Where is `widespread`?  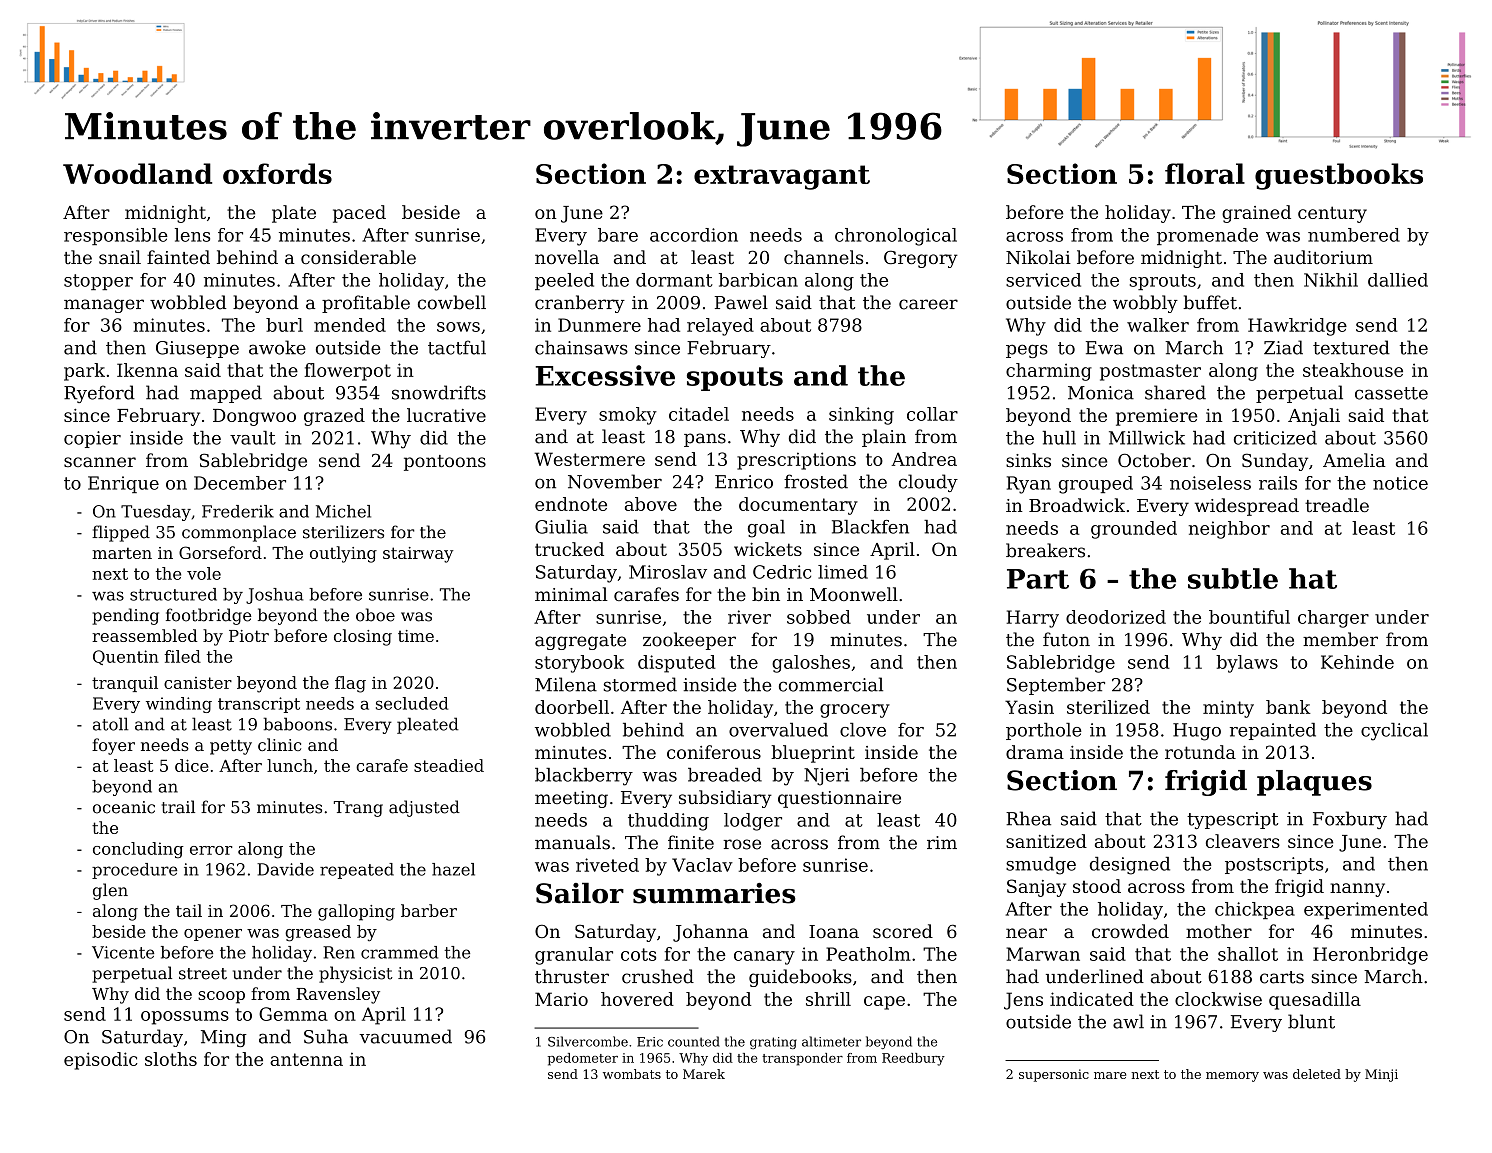 widespread is located at coordinates (1247, 507).
